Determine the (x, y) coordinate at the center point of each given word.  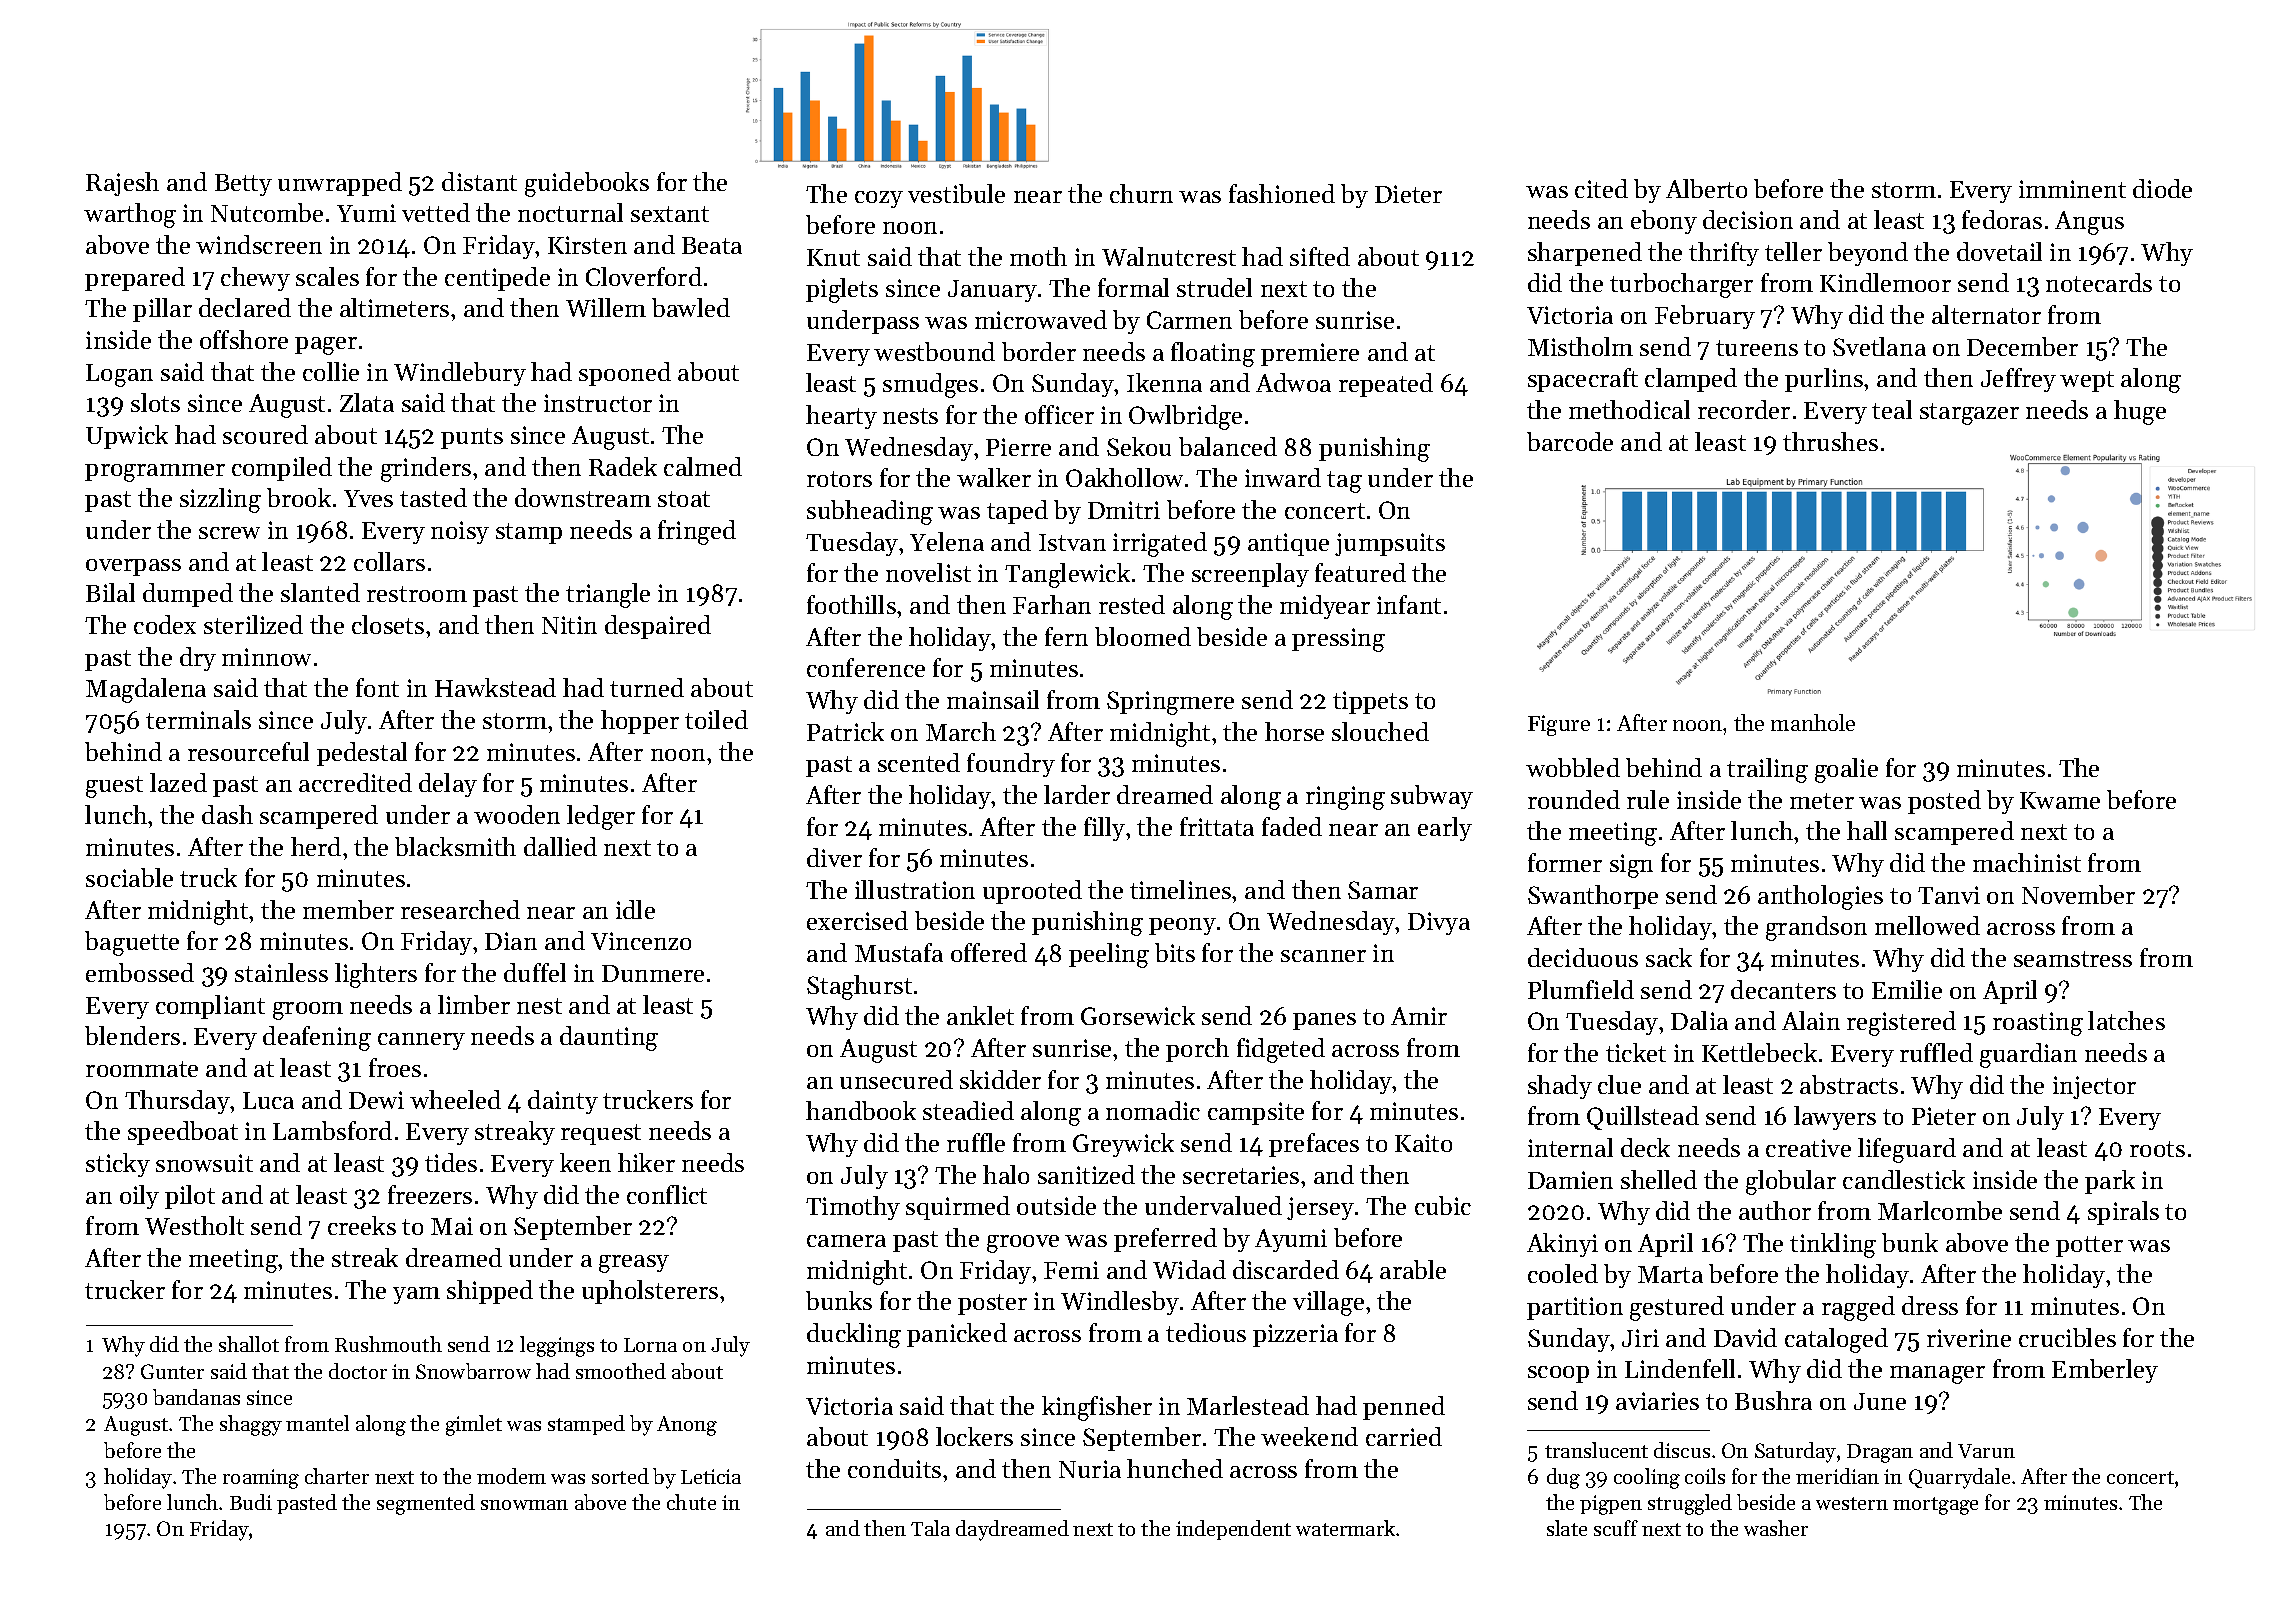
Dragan (1880, 1453)
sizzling (220, 500)
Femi (1071, 1270)
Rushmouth (388, 1344)
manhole (1813, 722)
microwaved (1041, 319)
